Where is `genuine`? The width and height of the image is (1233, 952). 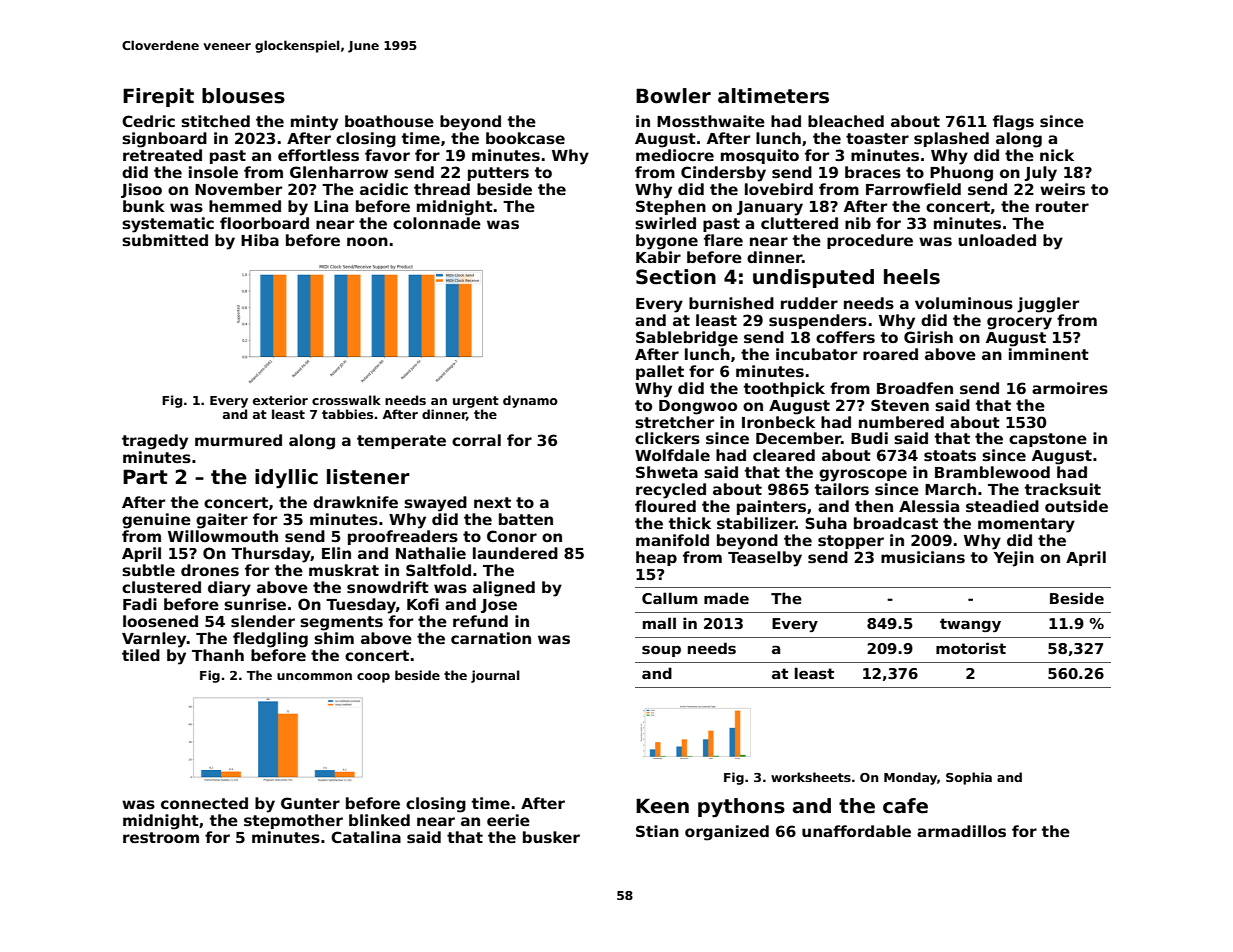 genuine is located at coordinates (156, 521).
